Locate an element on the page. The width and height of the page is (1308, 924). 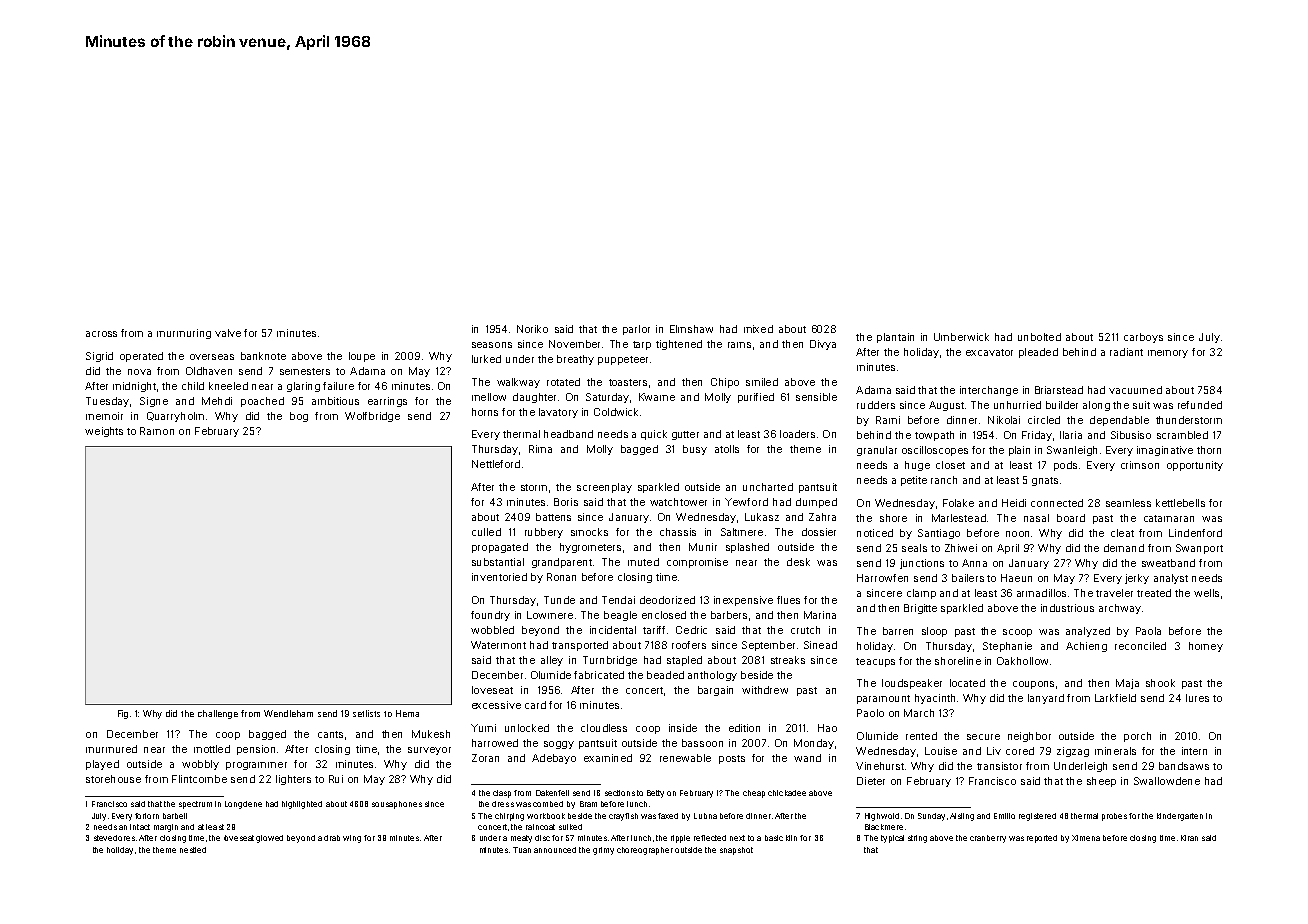
intern is located at coordinates (1194, 751).
